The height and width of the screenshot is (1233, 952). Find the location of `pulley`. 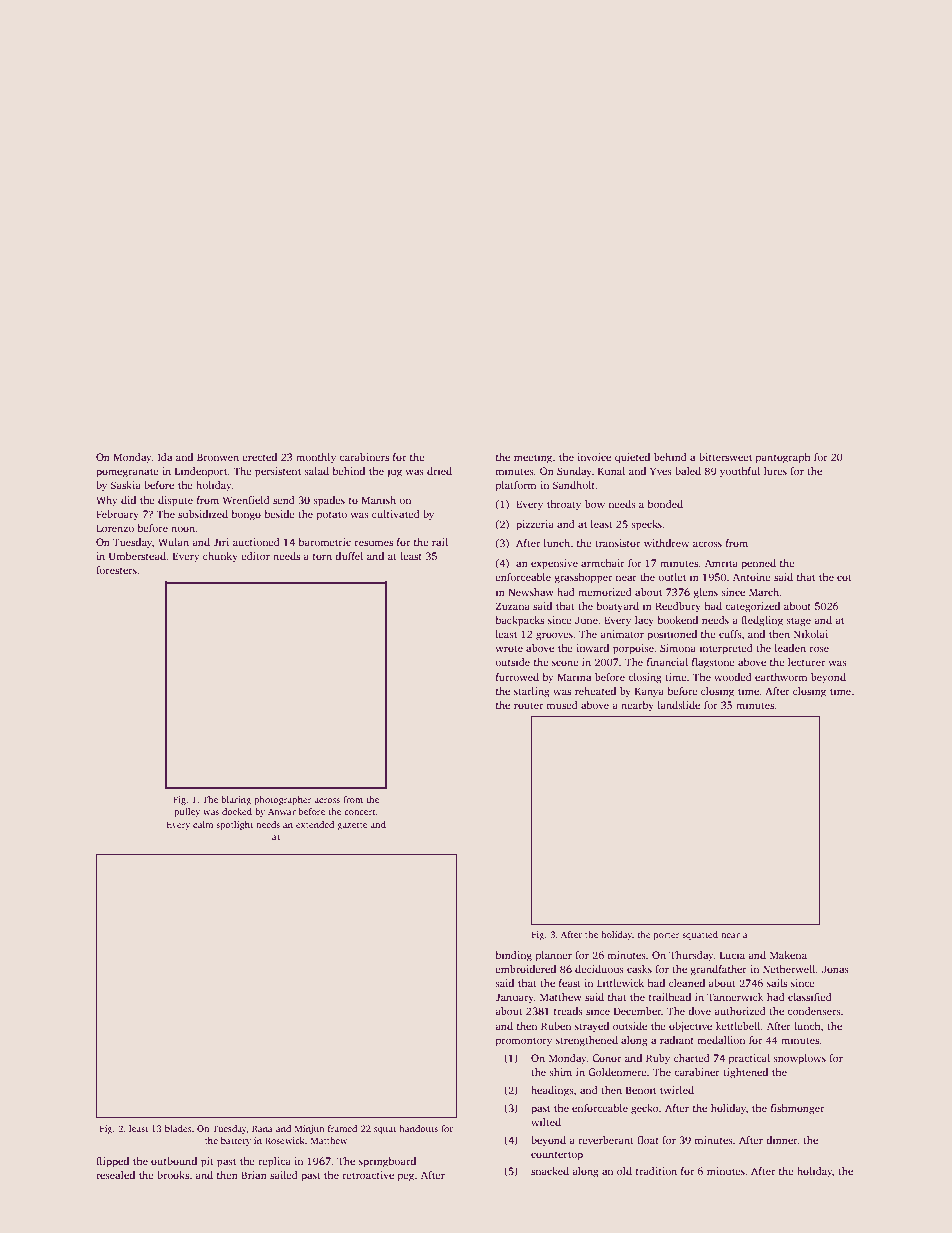

pulley is located at coordinates (187, 812).
